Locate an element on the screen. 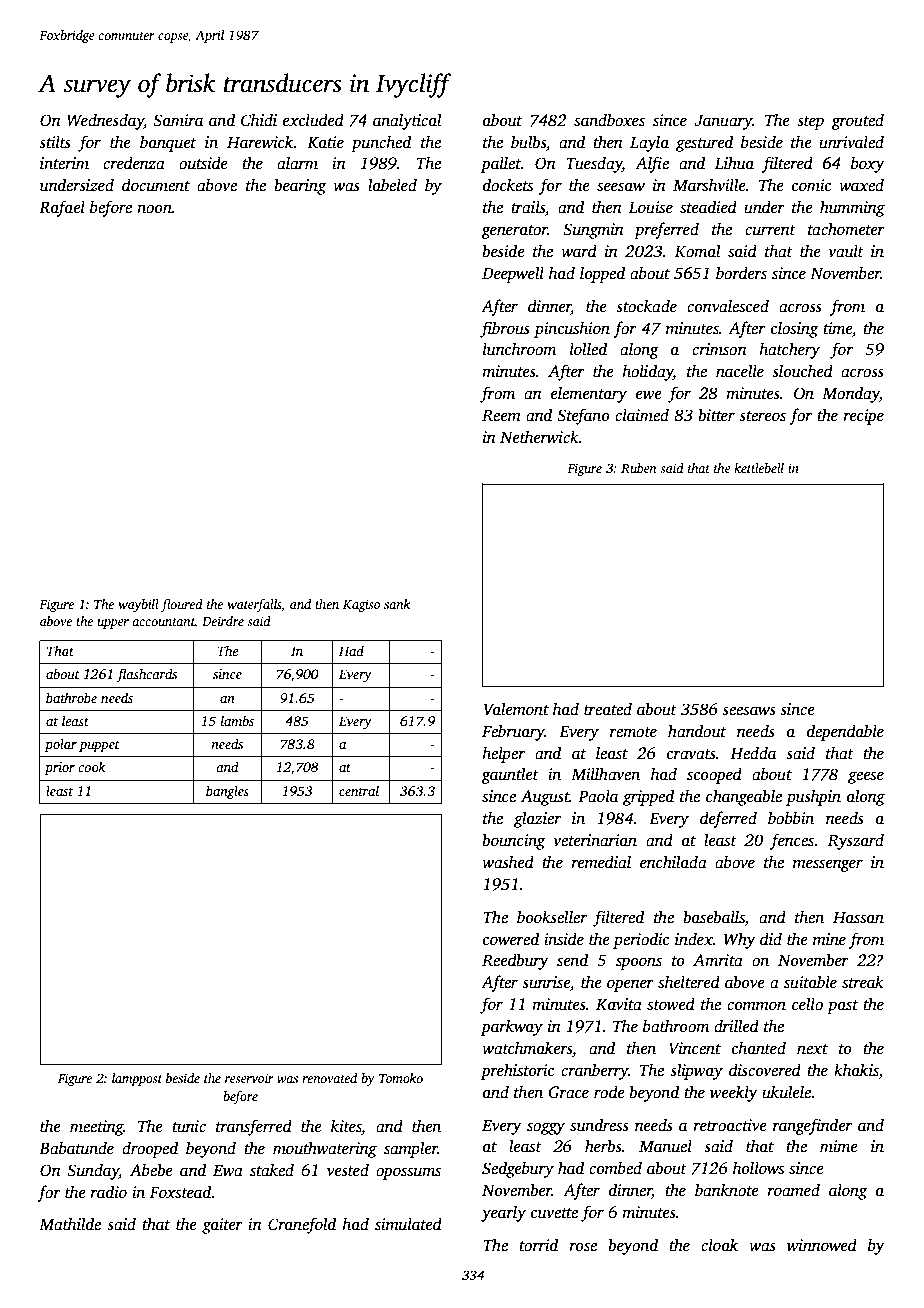 The image size is (924, 1308). comic is located at coordinates (811, 185).
